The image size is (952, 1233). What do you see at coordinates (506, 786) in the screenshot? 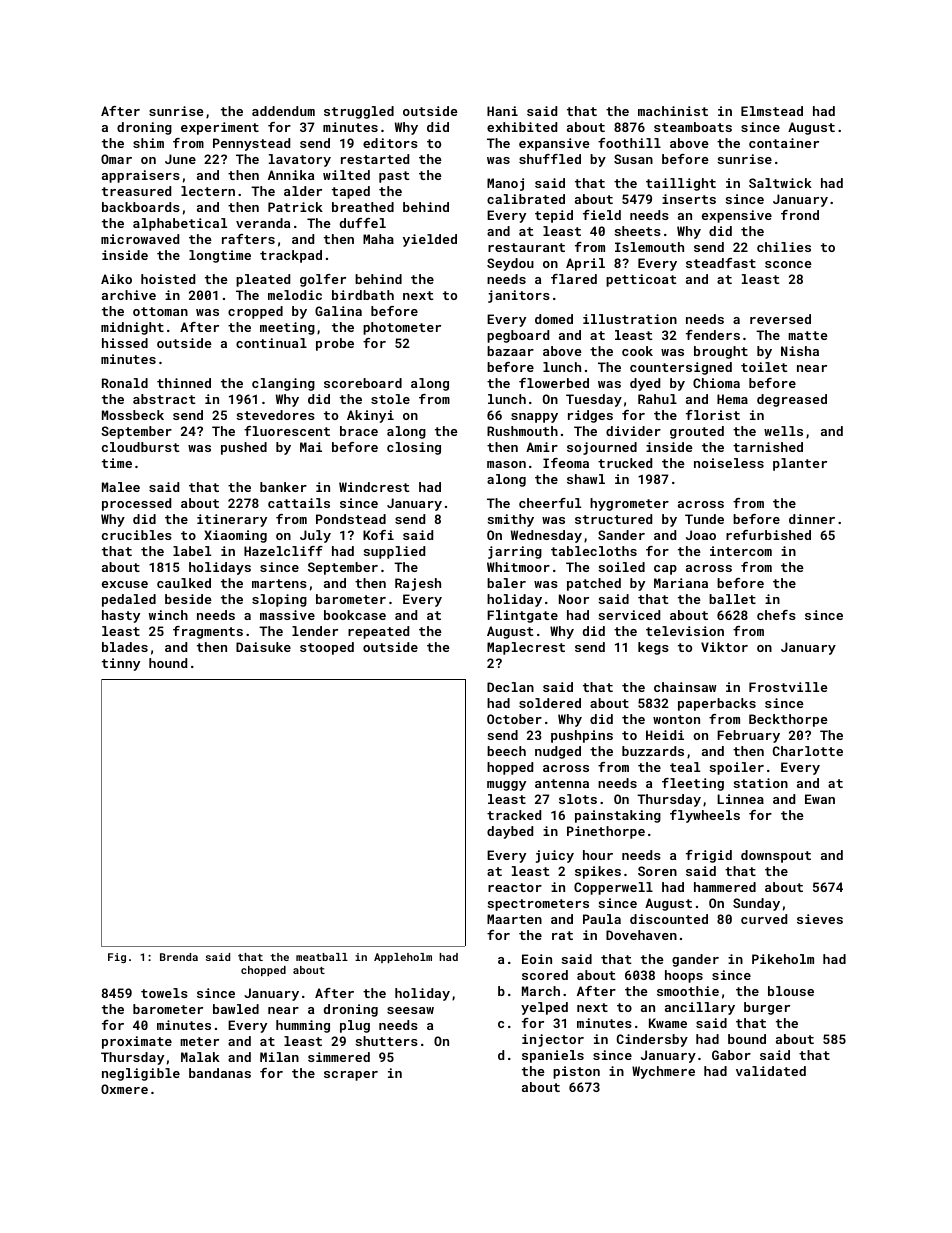
I see `muggy` at bounding box center [506, 786].
